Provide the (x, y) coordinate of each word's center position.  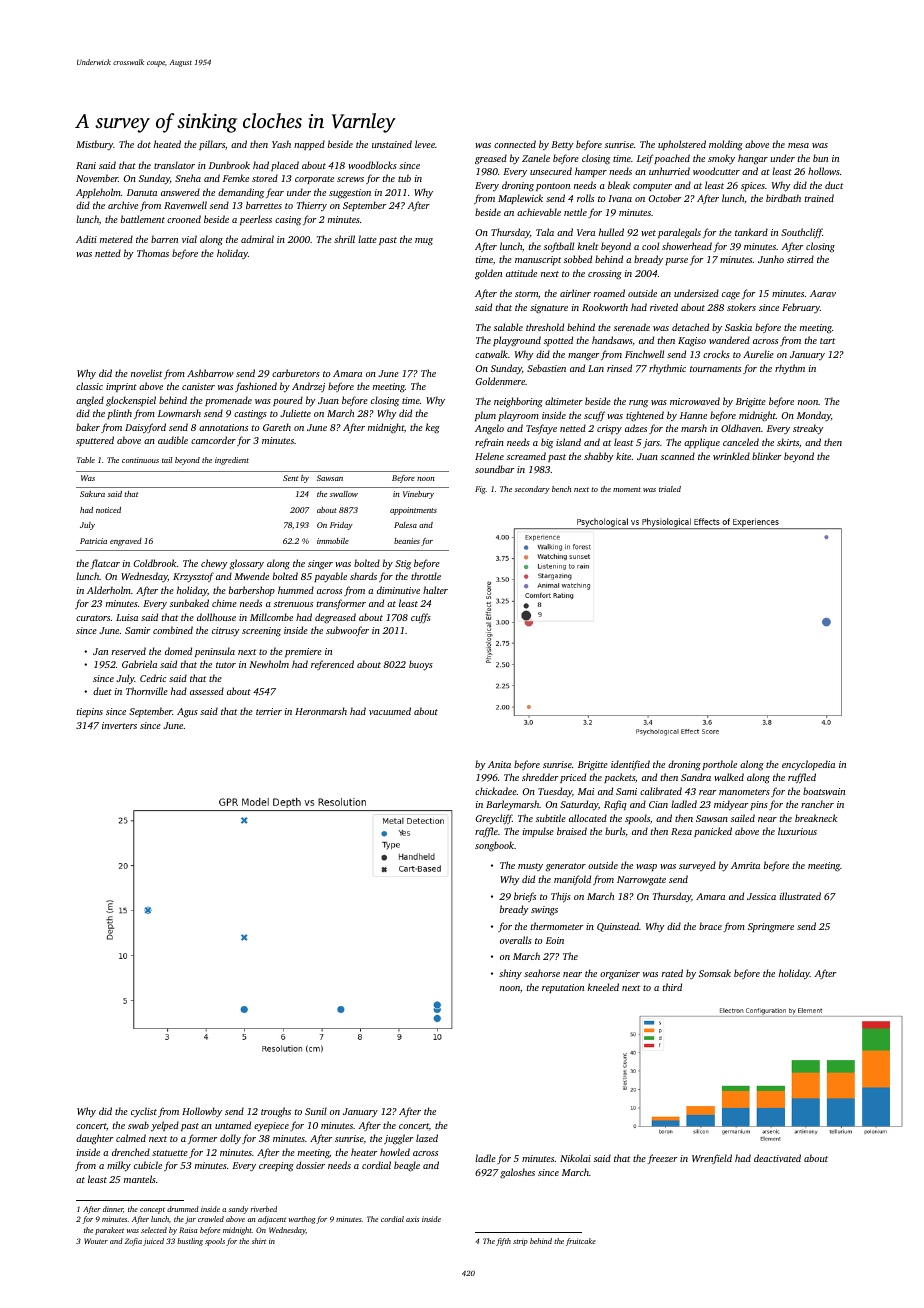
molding (726, 145)
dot (144, 144)
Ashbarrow (210, 373)
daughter (94, 1139)
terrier (269, 711)
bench (561, 489)
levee (425, 144)
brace (710, 926)
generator (566, 867)
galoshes (517, 1173)
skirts (788, 442)
